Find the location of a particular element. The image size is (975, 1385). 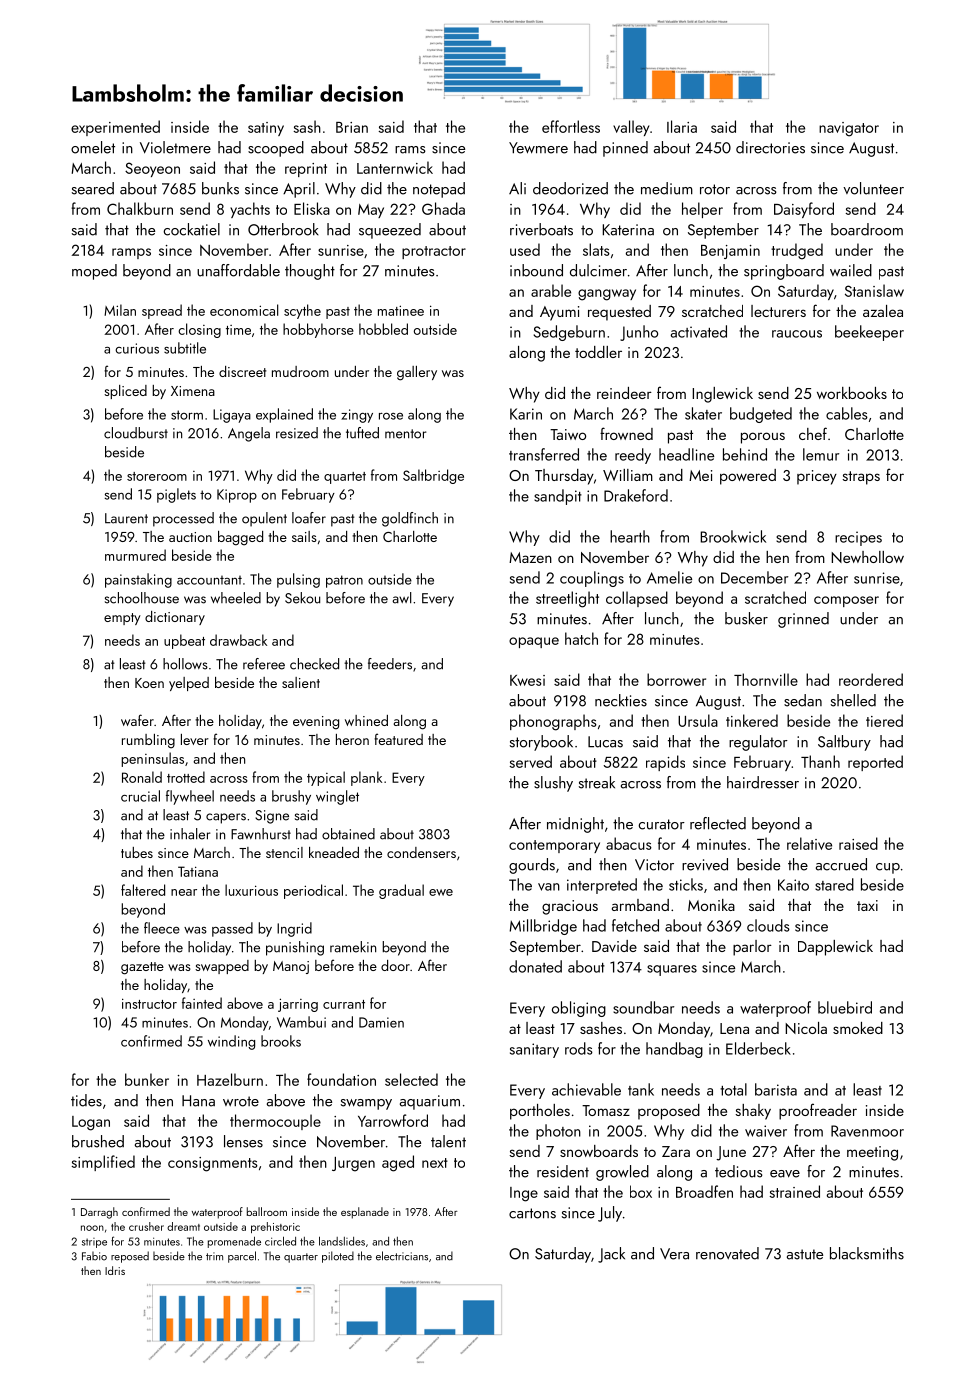

Idris is located at coordinates (115, 1270).
